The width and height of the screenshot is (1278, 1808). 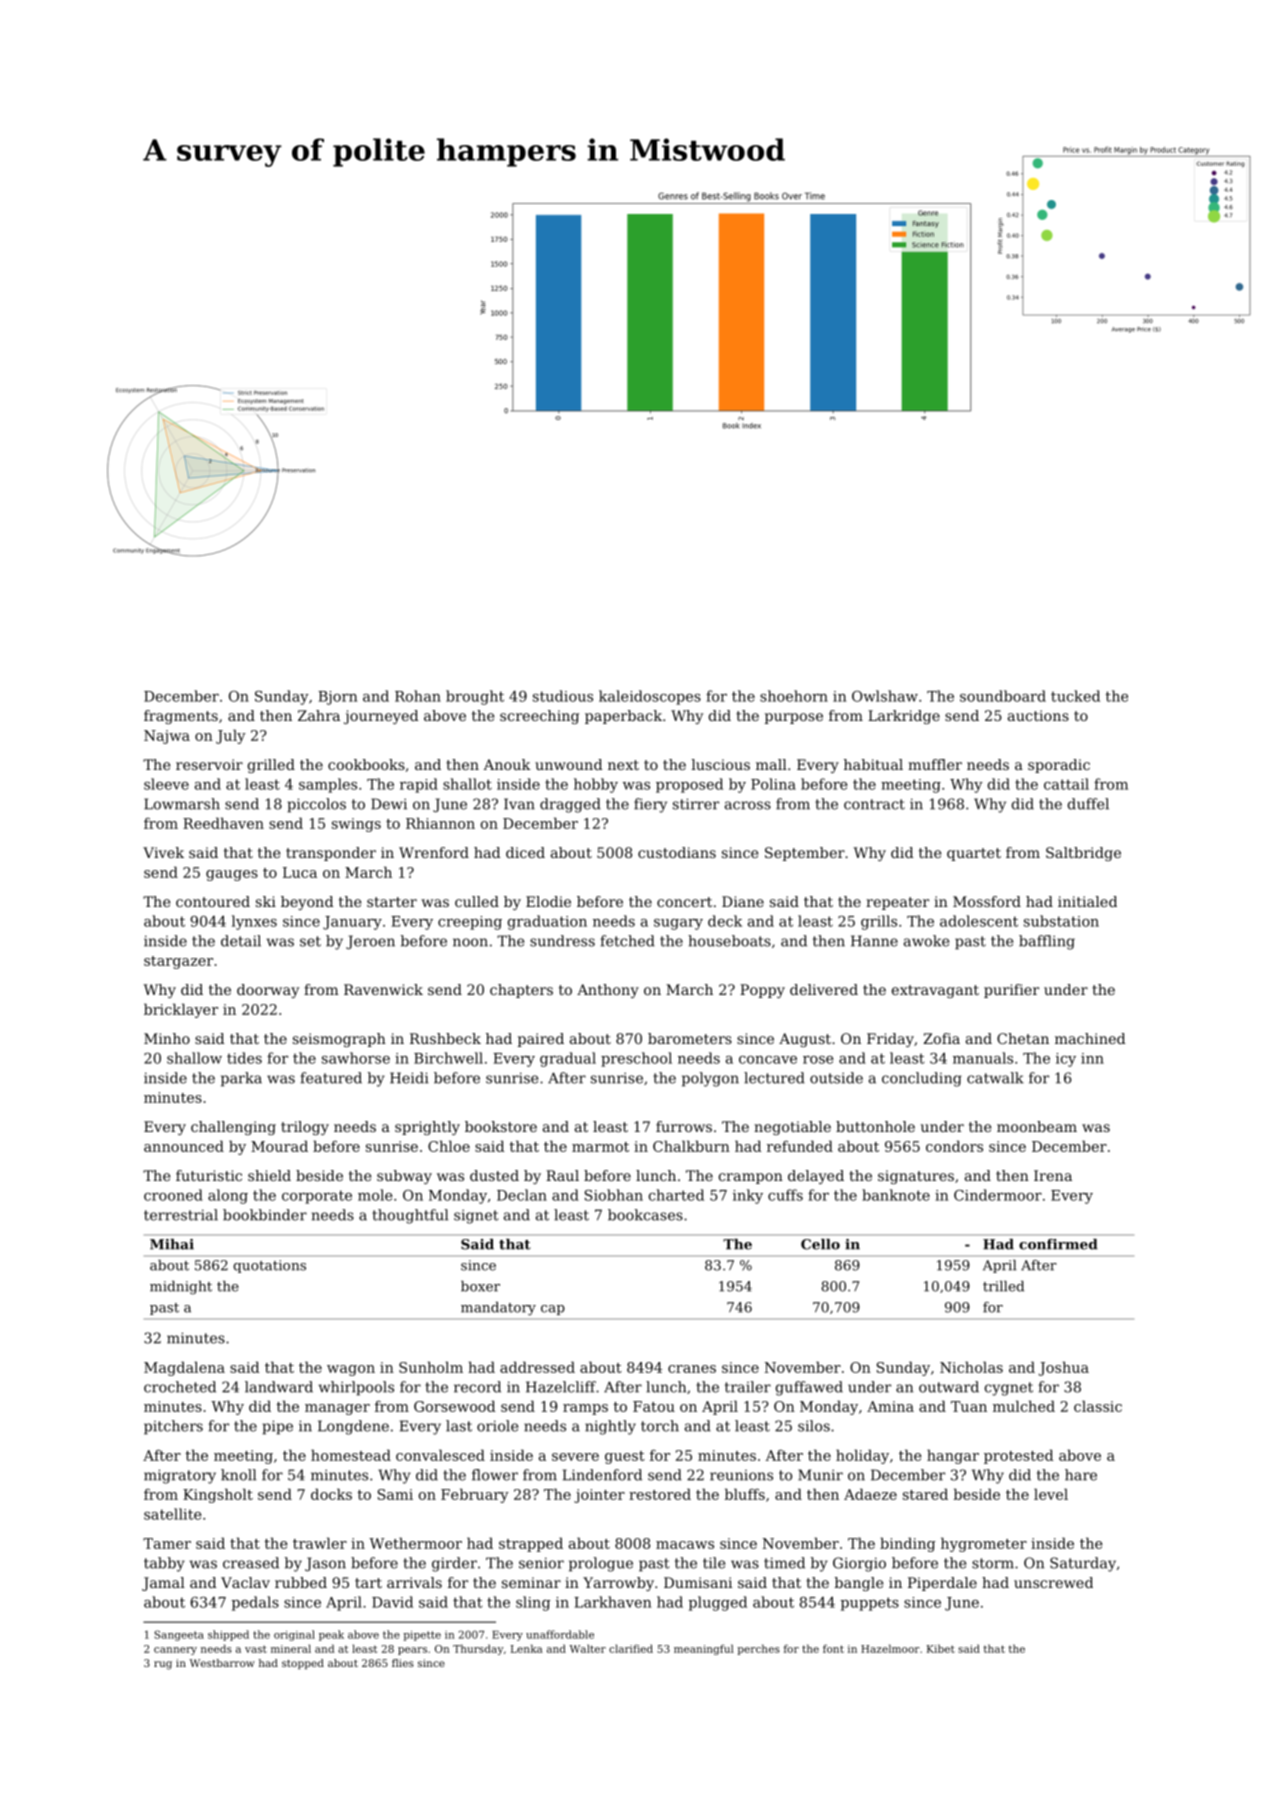 I want to click on Larkridge, so click(x=904, y=717).
